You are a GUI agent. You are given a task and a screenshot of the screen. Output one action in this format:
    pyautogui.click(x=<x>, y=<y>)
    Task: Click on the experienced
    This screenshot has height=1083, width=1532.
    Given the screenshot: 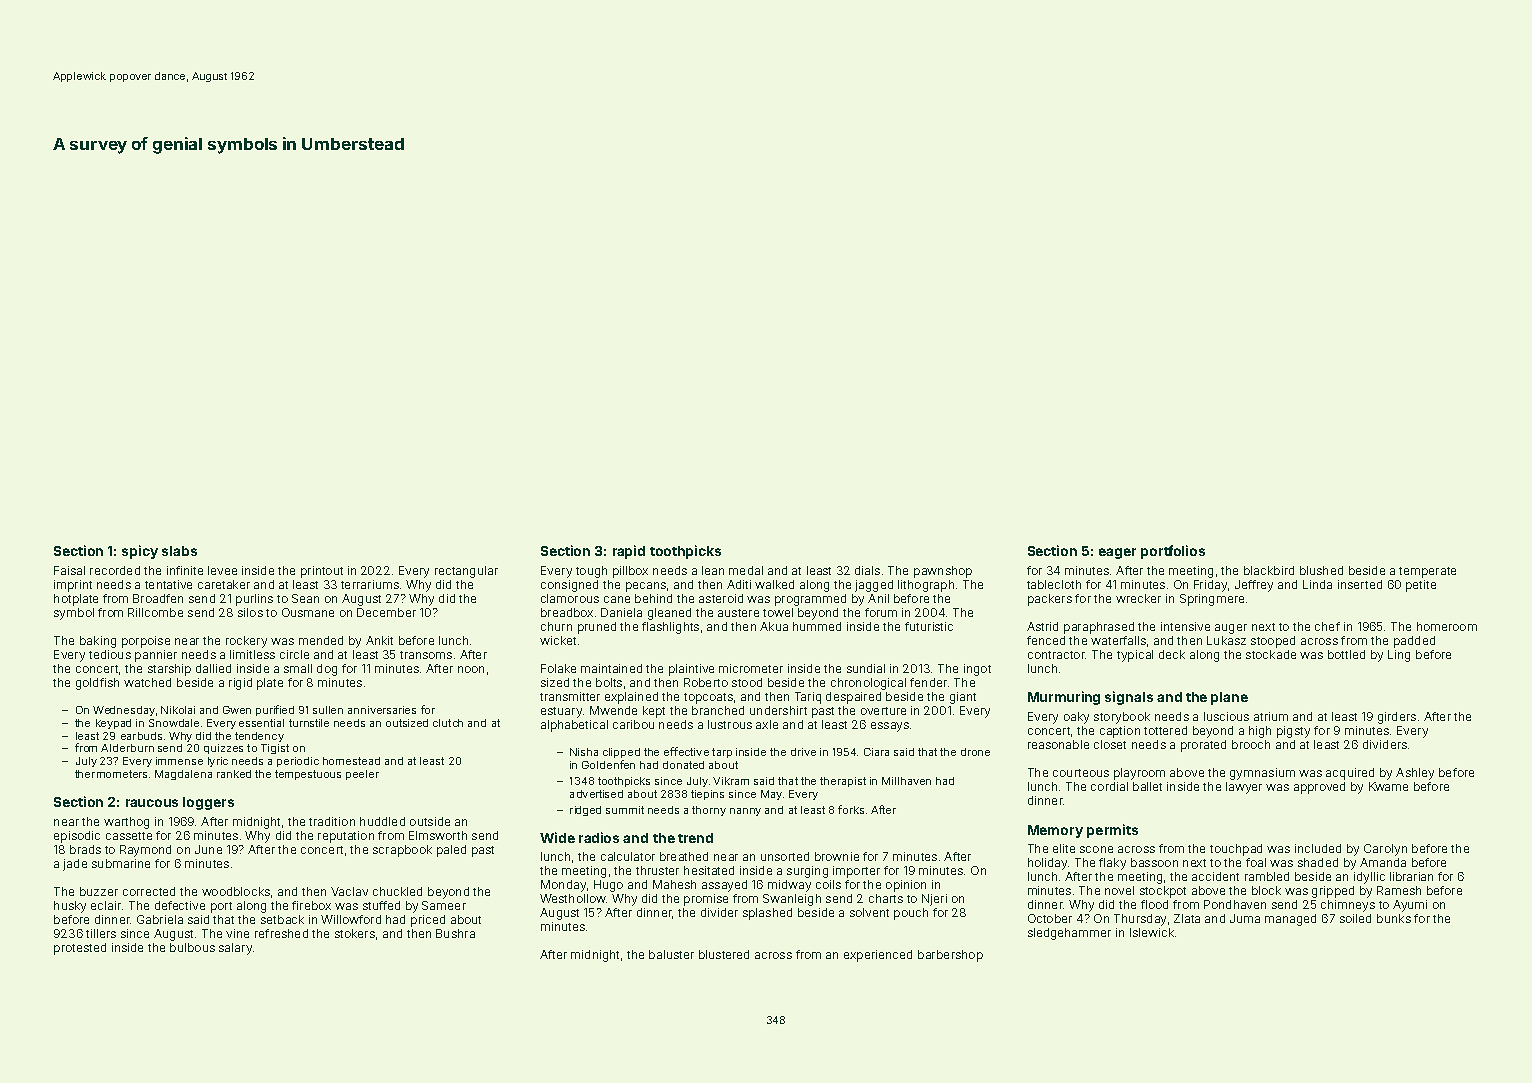 What is the action you would take?
    pyautogui.click(x=878, y=956)
